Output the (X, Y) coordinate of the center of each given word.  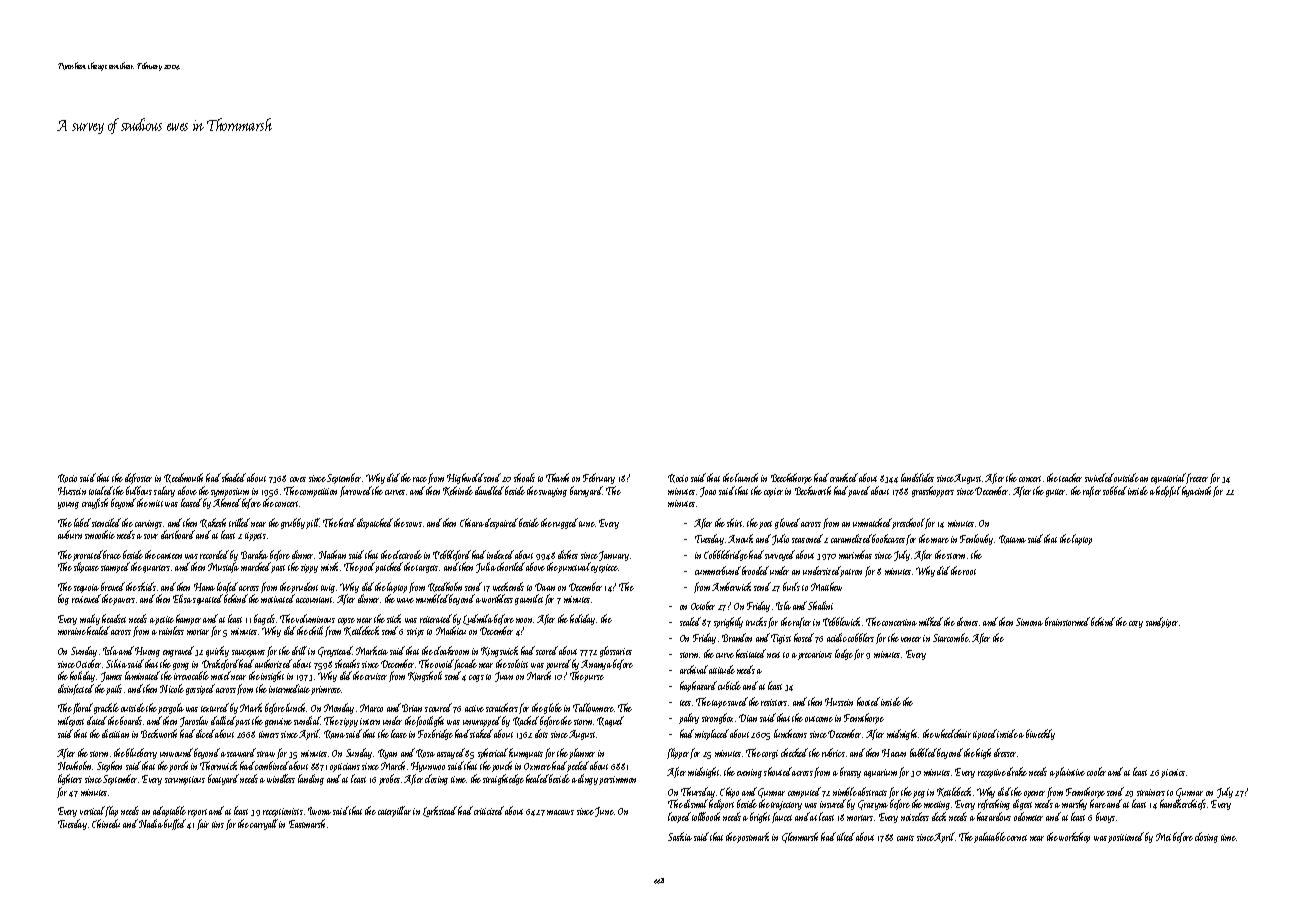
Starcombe (951, 637)
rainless (171, 631)
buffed (175, 824)
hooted (868, 701)
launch (746, 477)
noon (525, 620)
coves (298, 479)
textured (215, 707)
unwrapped (482, 721)
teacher (1070, 477)
